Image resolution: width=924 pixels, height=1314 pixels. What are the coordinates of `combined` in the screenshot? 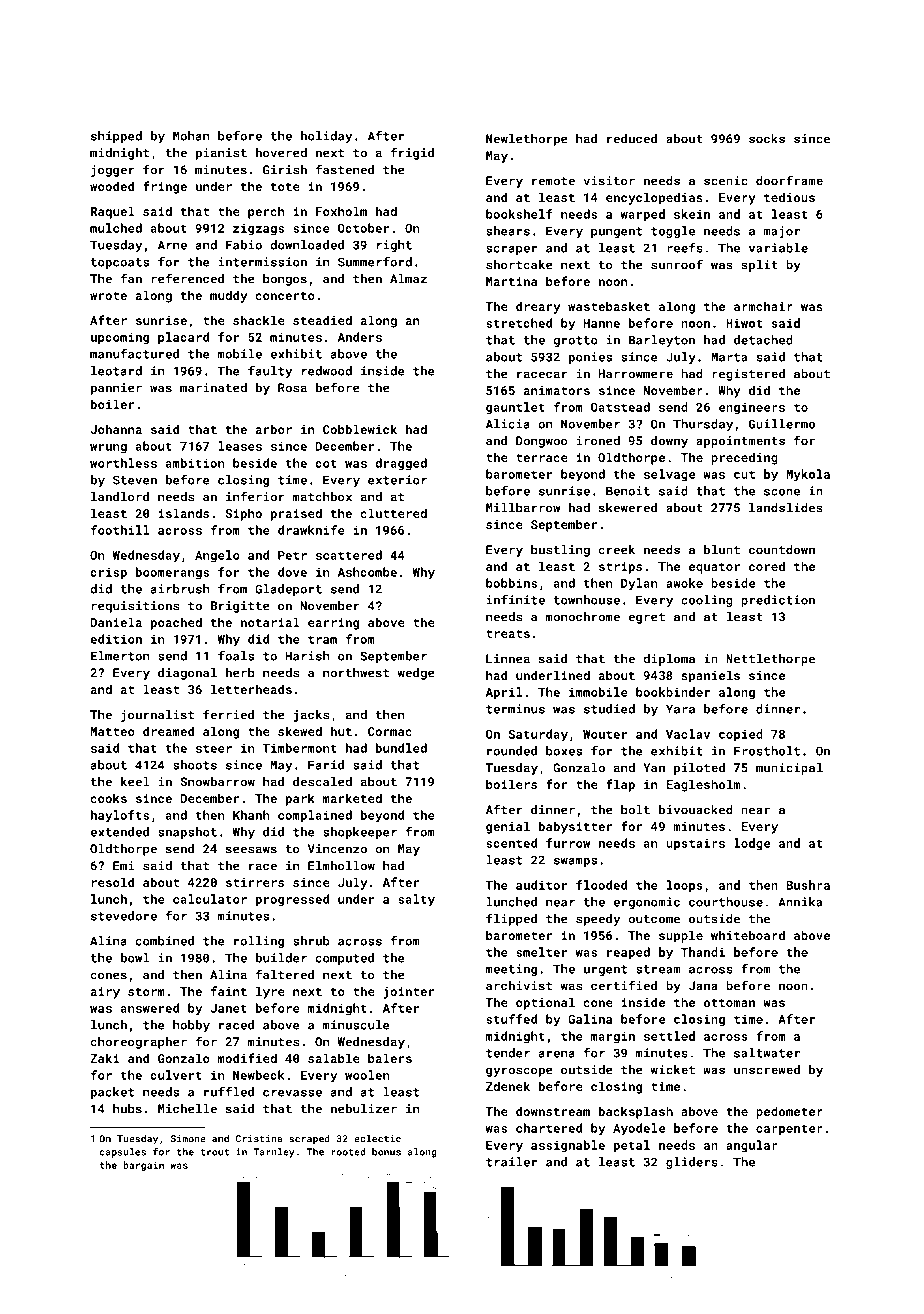 It's located at (165, 941).
